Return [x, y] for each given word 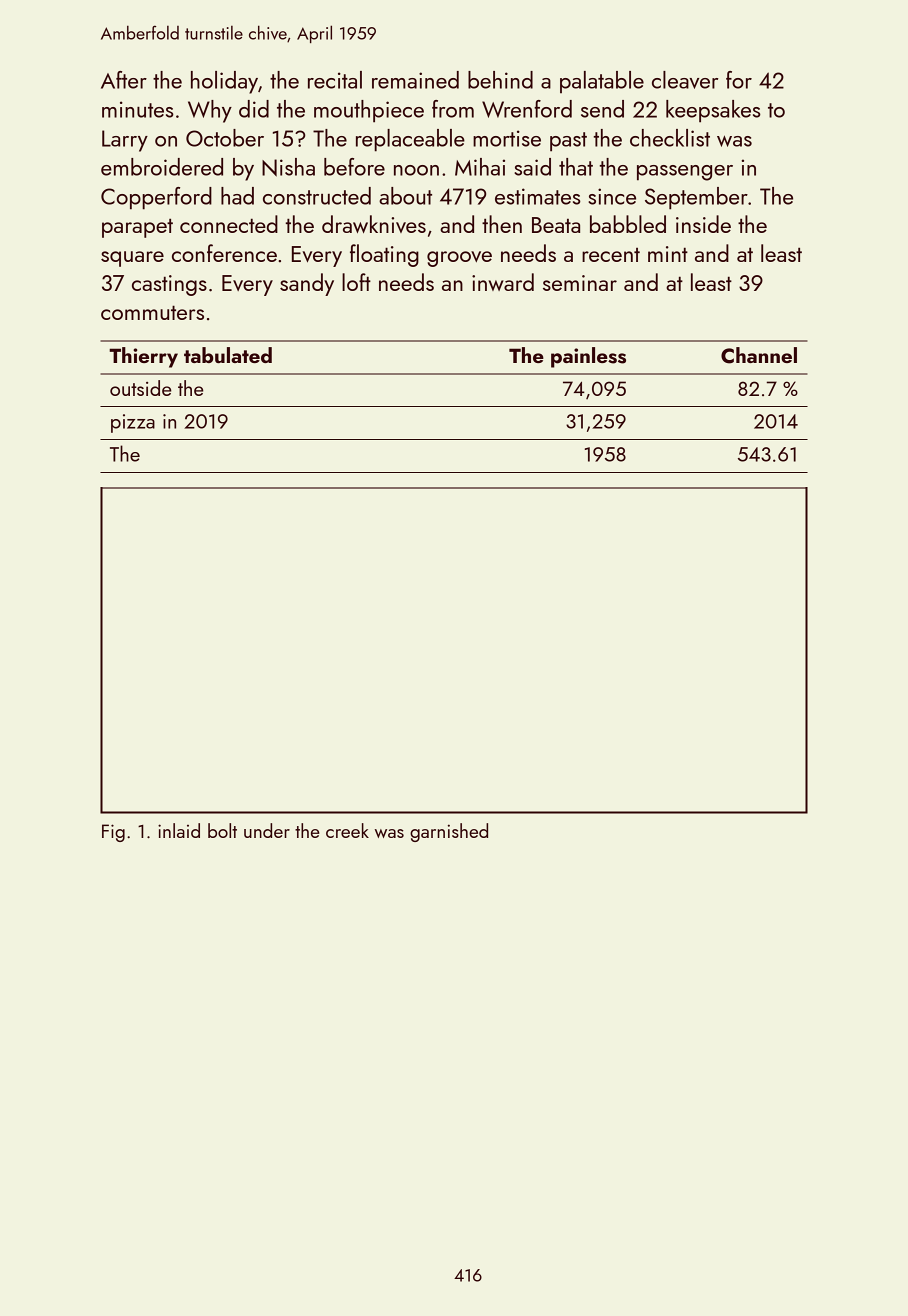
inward [503, 282]
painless [588, 357]
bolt [222, 830]
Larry [125, 141]
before [354, 167]
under [267, 830]
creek [347, 830]
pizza [133, 423]
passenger [685, 173]
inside [703, 224]
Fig [113, 833]
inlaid [179, 830]
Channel [759, 355]
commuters [152, 312]
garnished [449, 832]
